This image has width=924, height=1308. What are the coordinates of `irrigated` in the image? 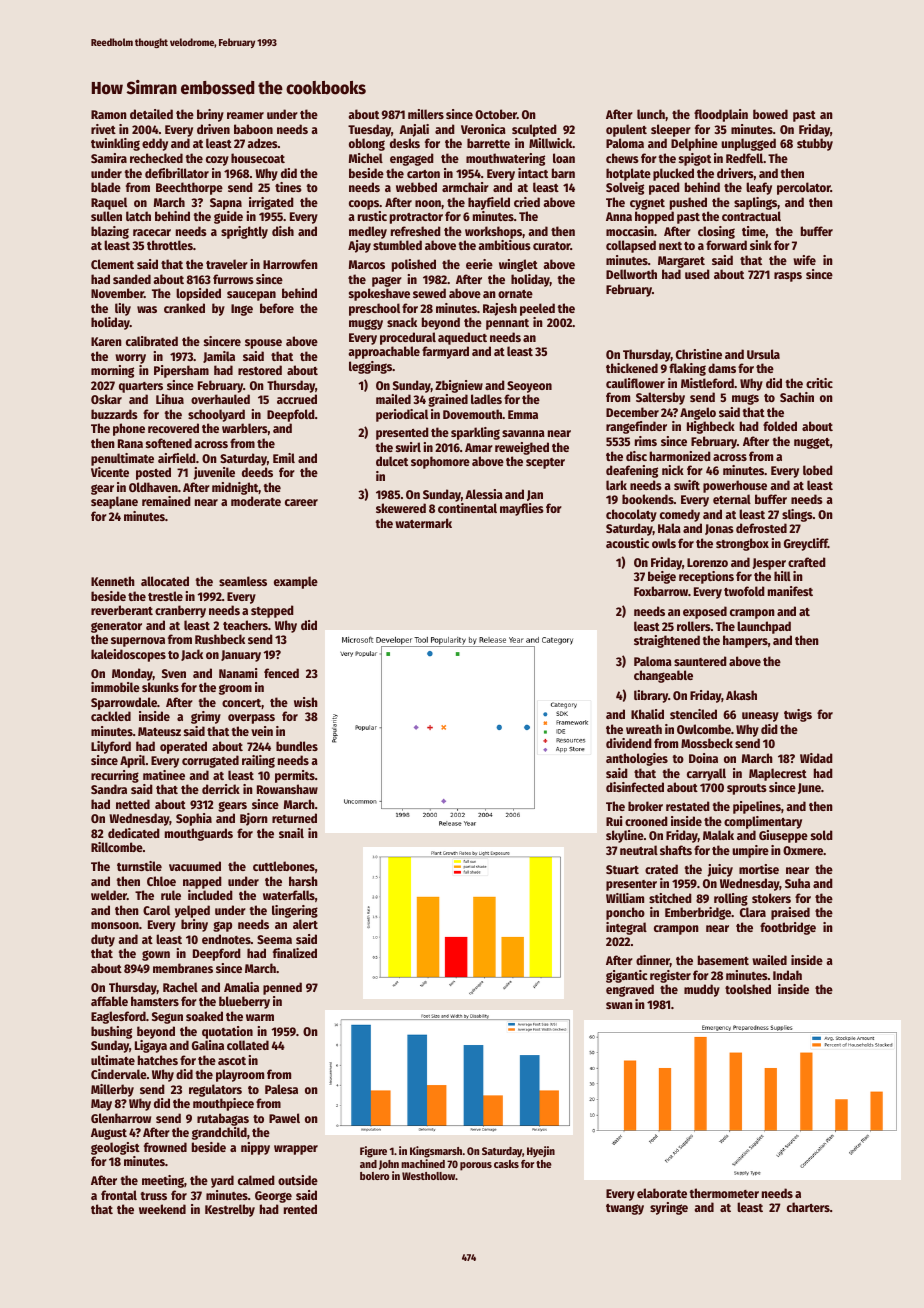 It's located at (271, 203).
